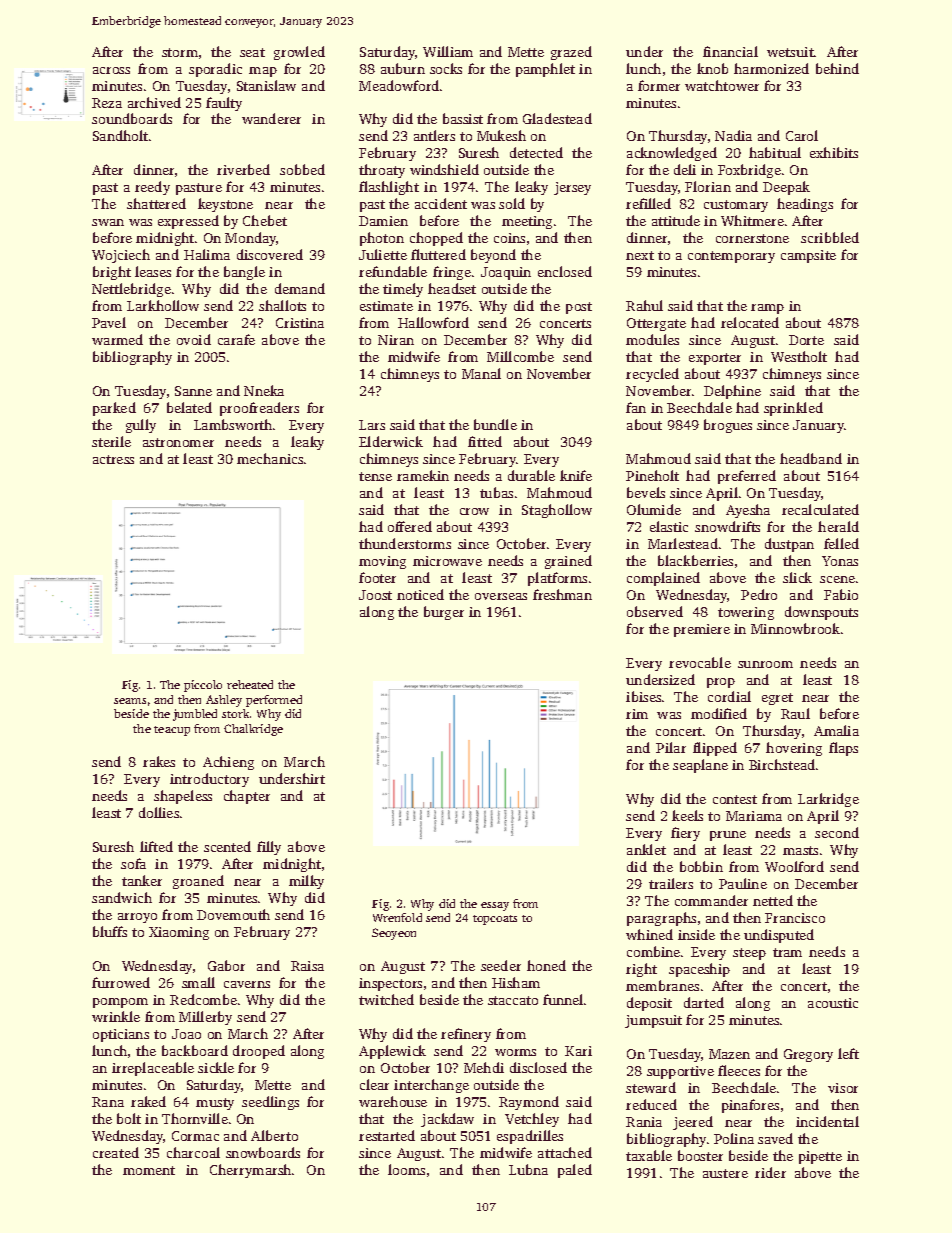 The image size is (952, 1233). I want to click on Carol, so click(802, 135).
